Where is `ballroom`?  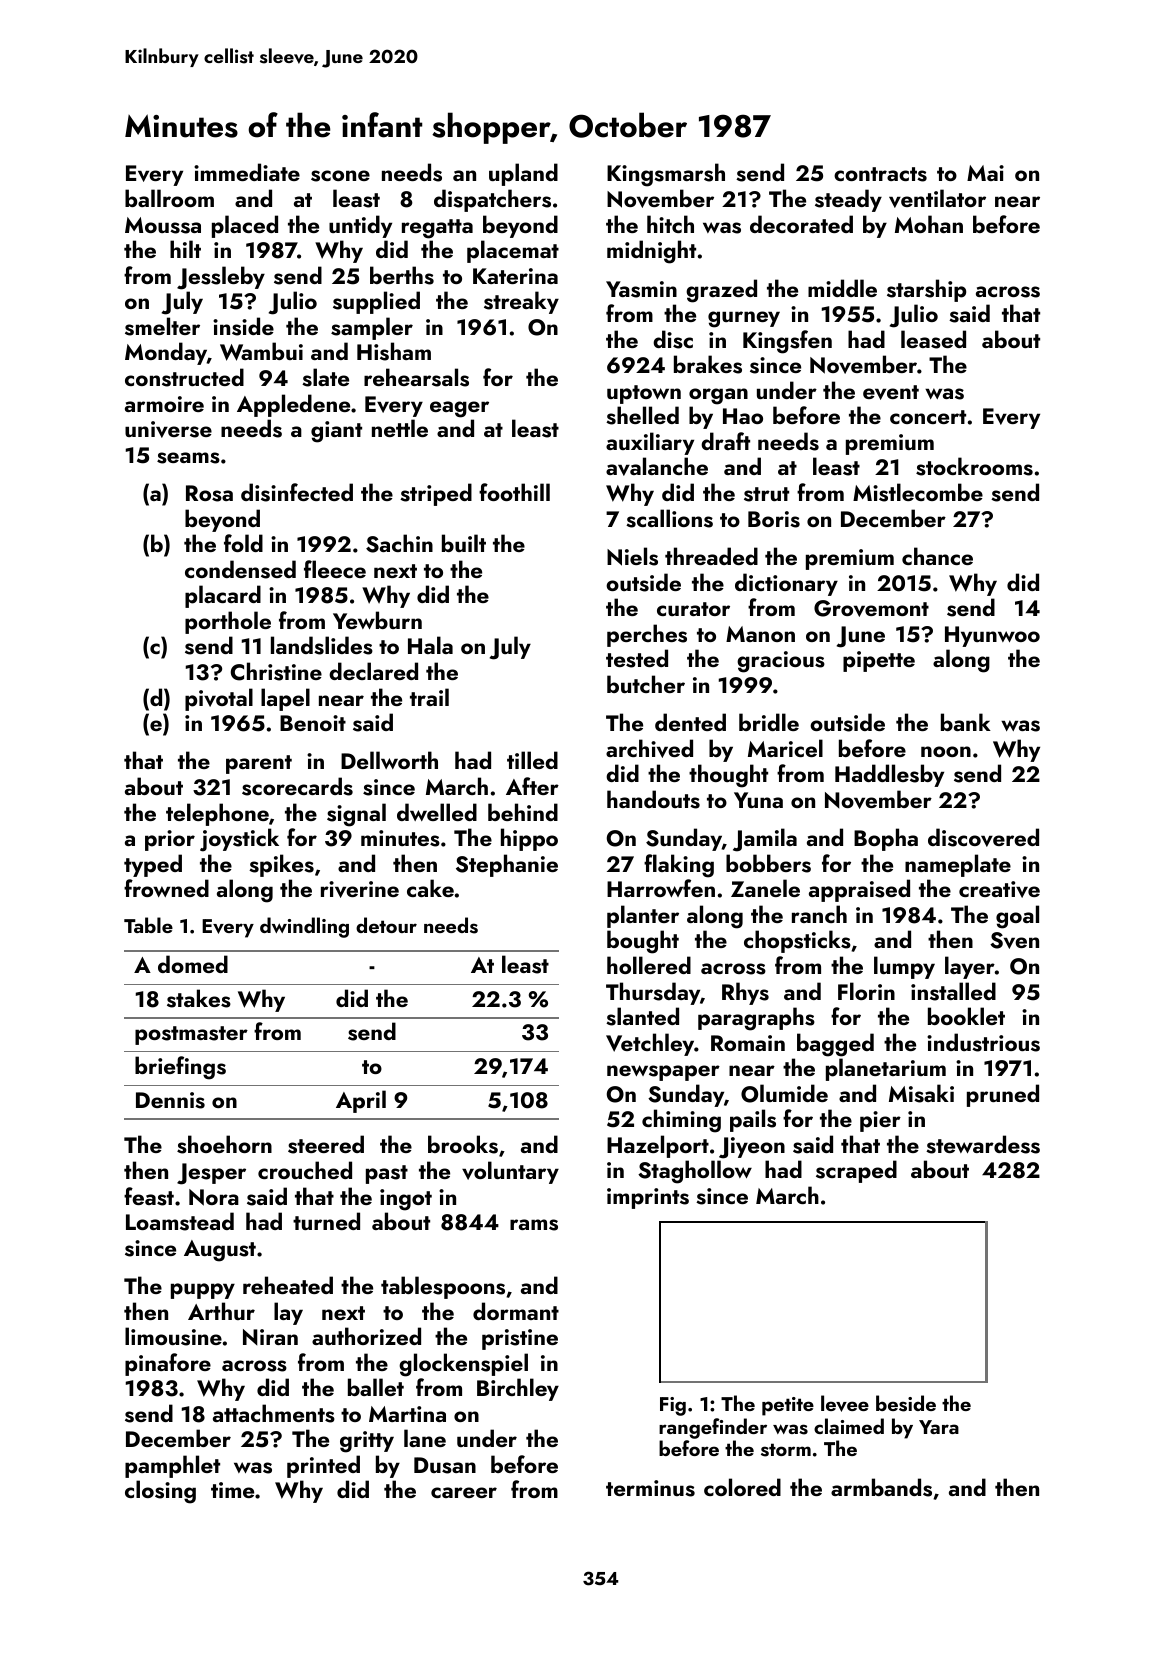
ballroom is located at coordinates (169, 198).
